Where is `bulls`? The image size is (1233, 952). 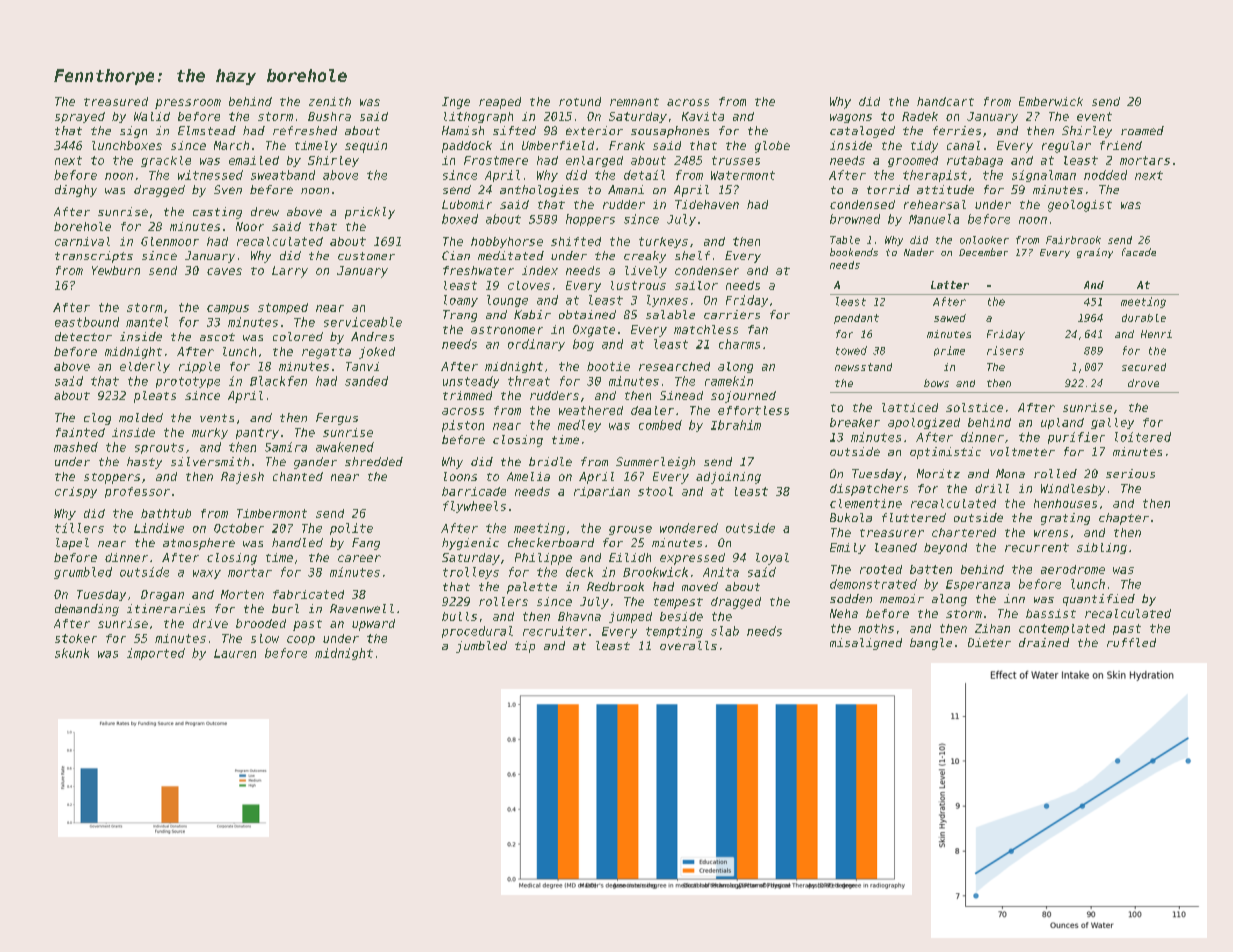 bulls is located at coordinates (459, 616).
